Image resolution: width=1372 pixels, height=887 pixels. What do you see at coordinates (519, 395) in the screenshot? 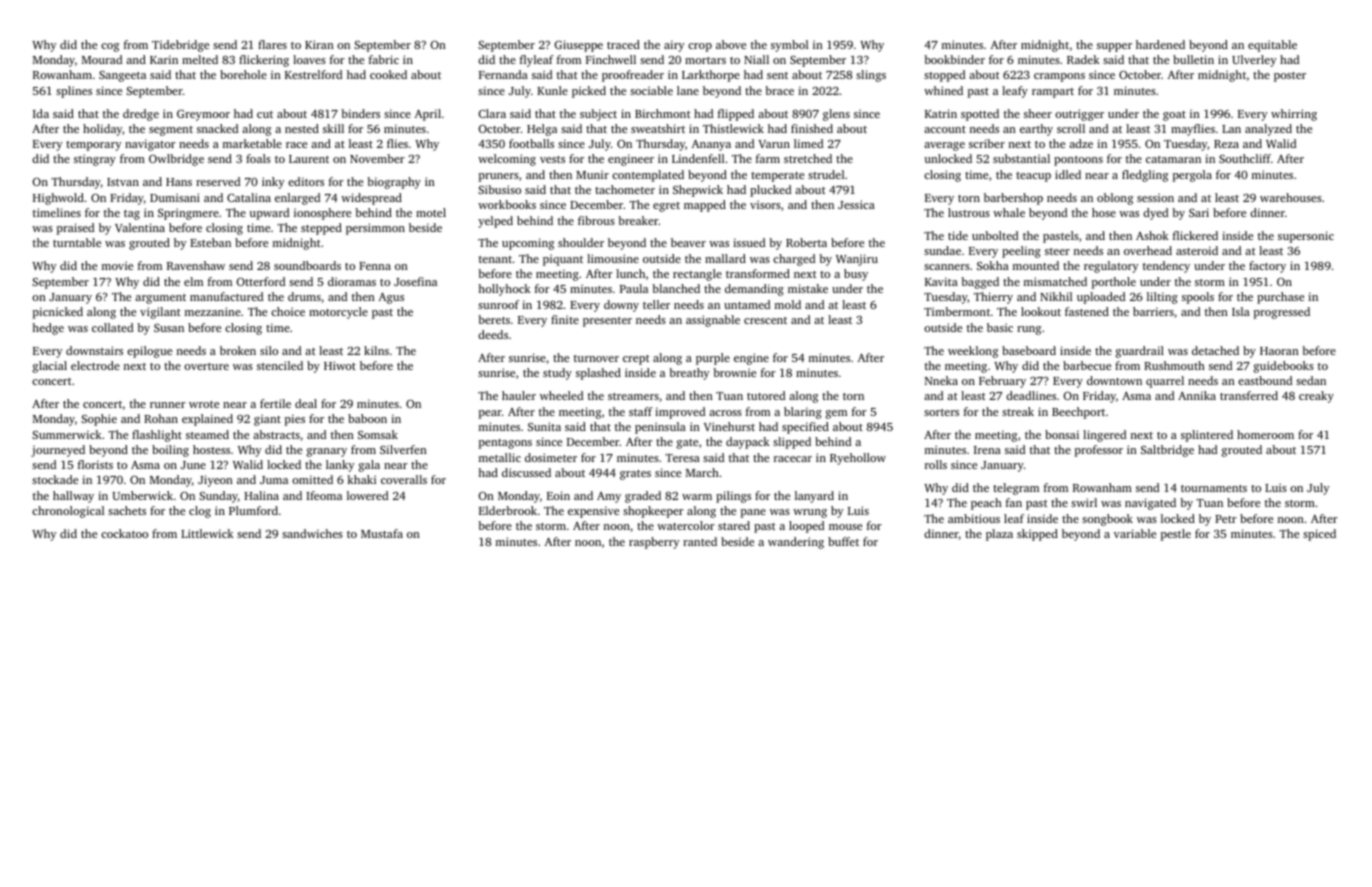
I see `hauler` at bounding box center [519, 395].
